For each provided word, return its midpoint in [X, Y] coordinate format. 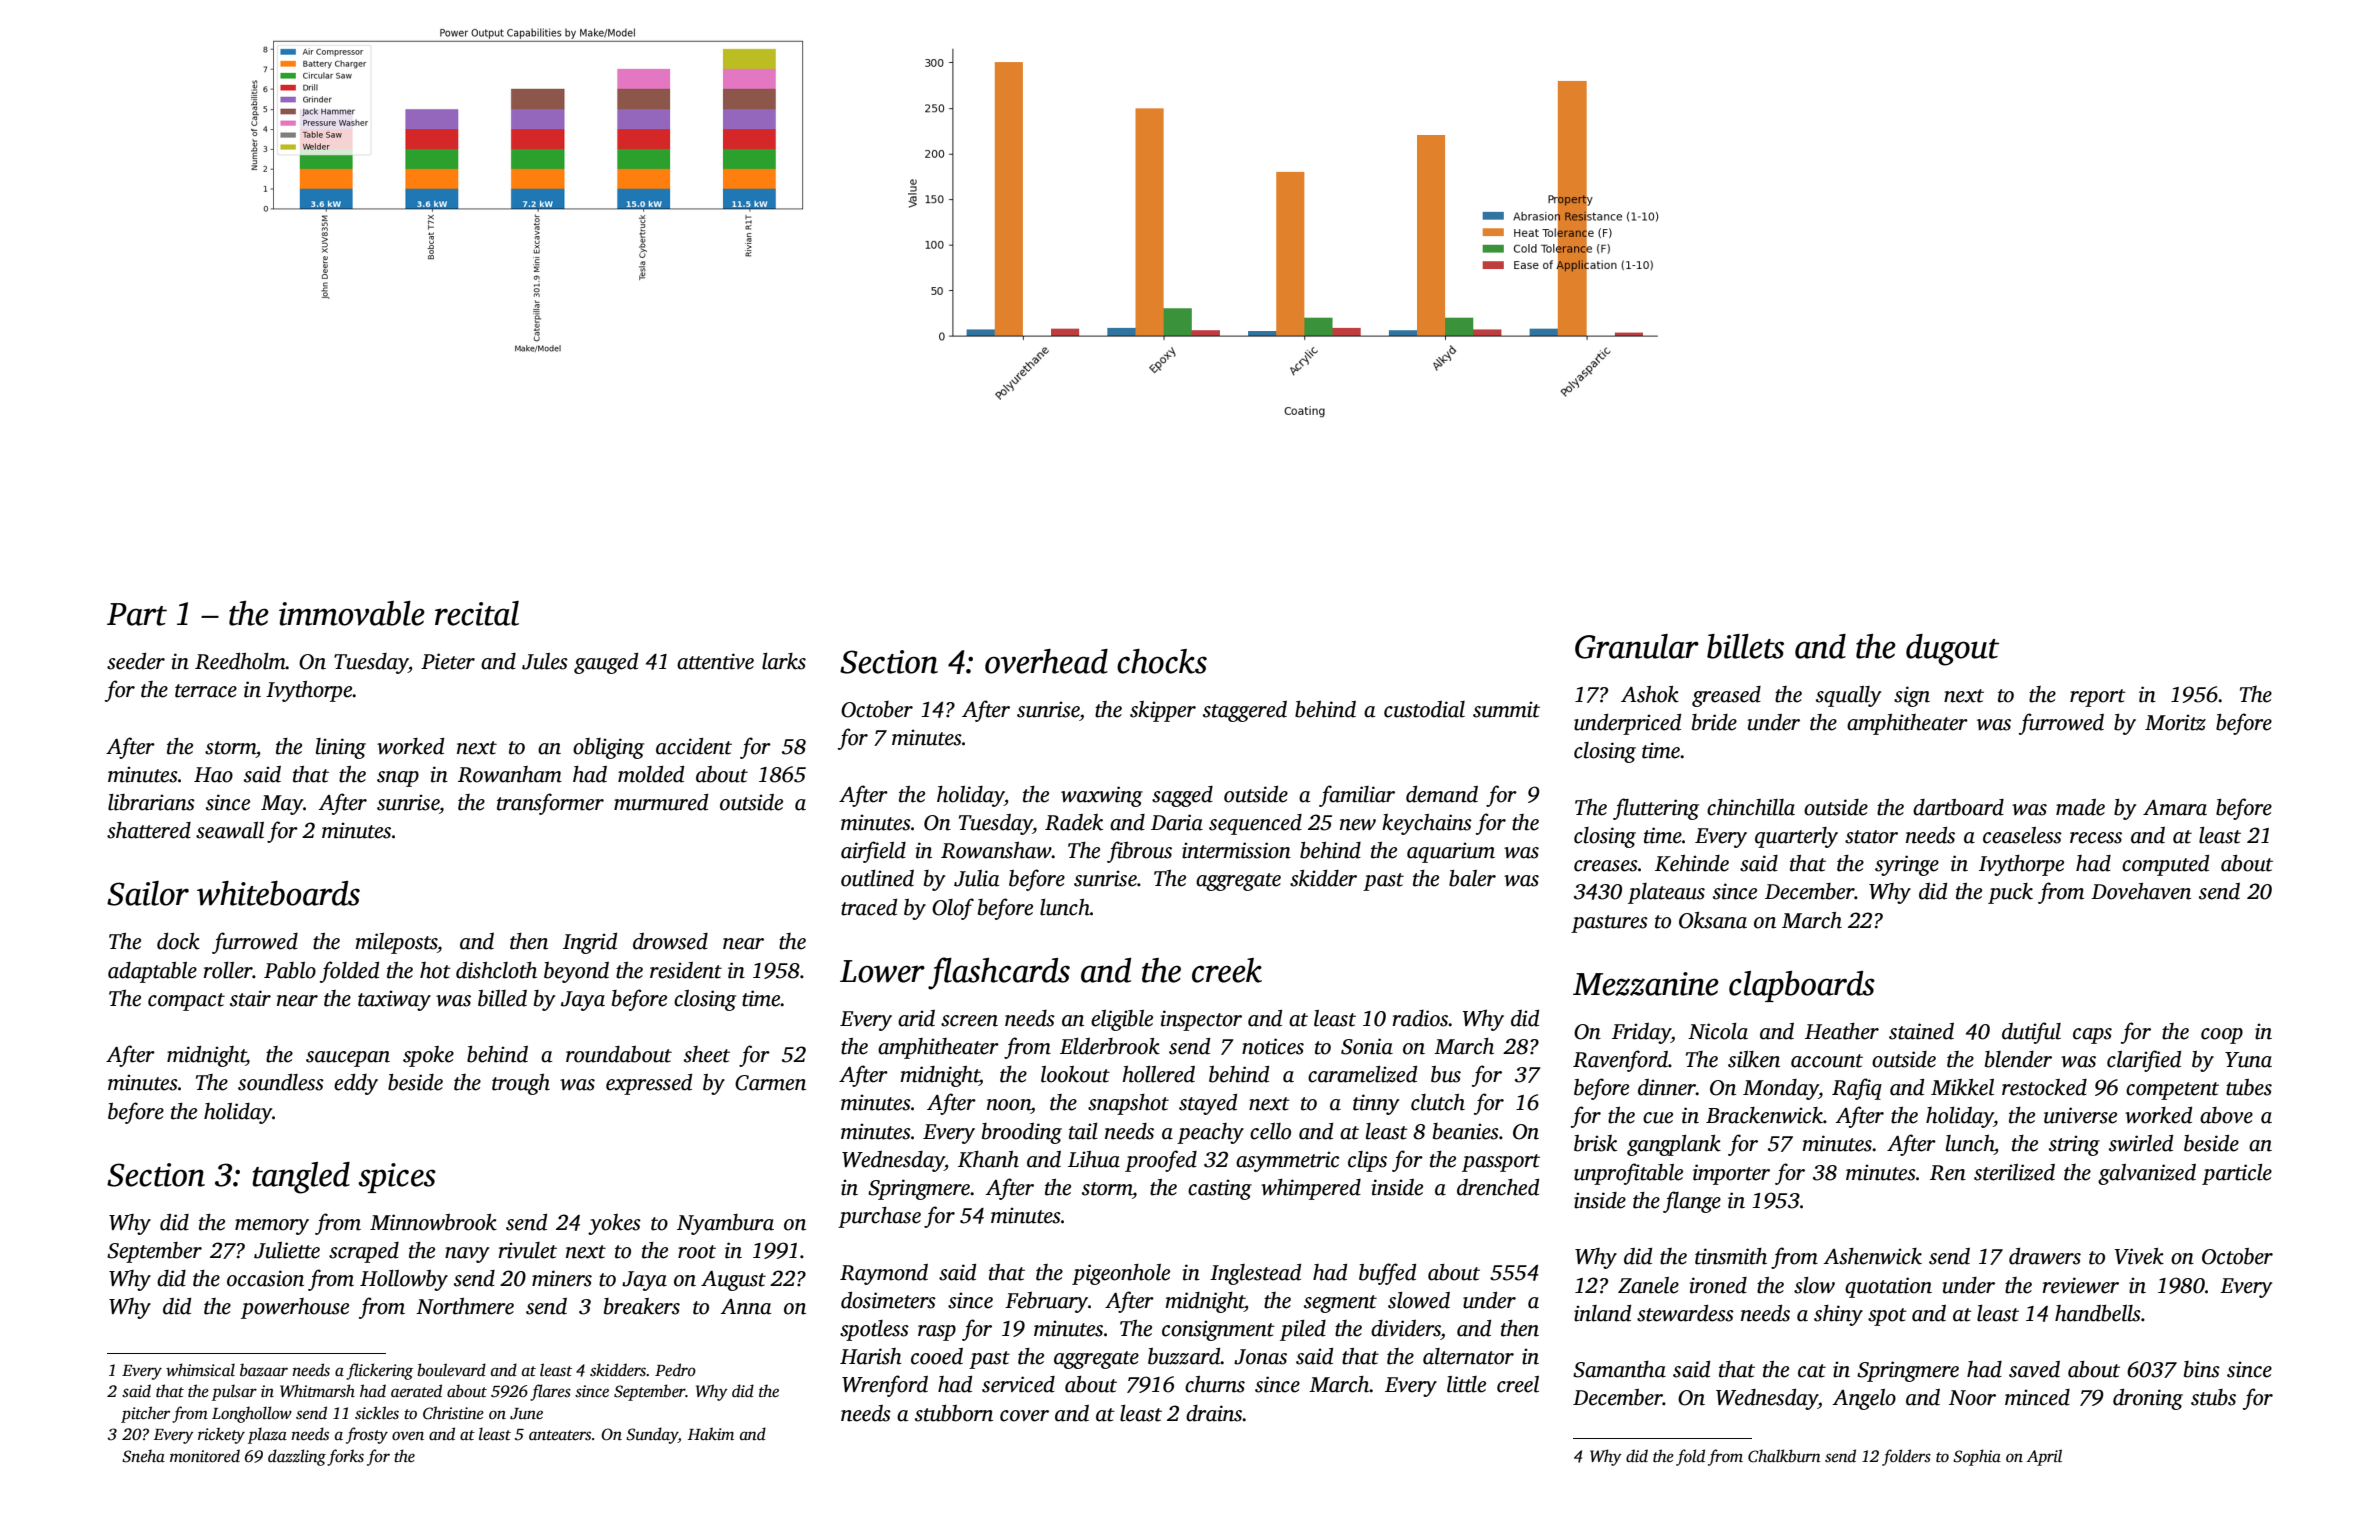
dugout [1952, 650]
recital [477, 613]
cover [1024, 1416]
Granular [1637, 646]
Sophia [1977, 1457]
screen [969, 1021]
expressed [649, 1084]
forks [345, 1457]
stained [1921, 1031]
